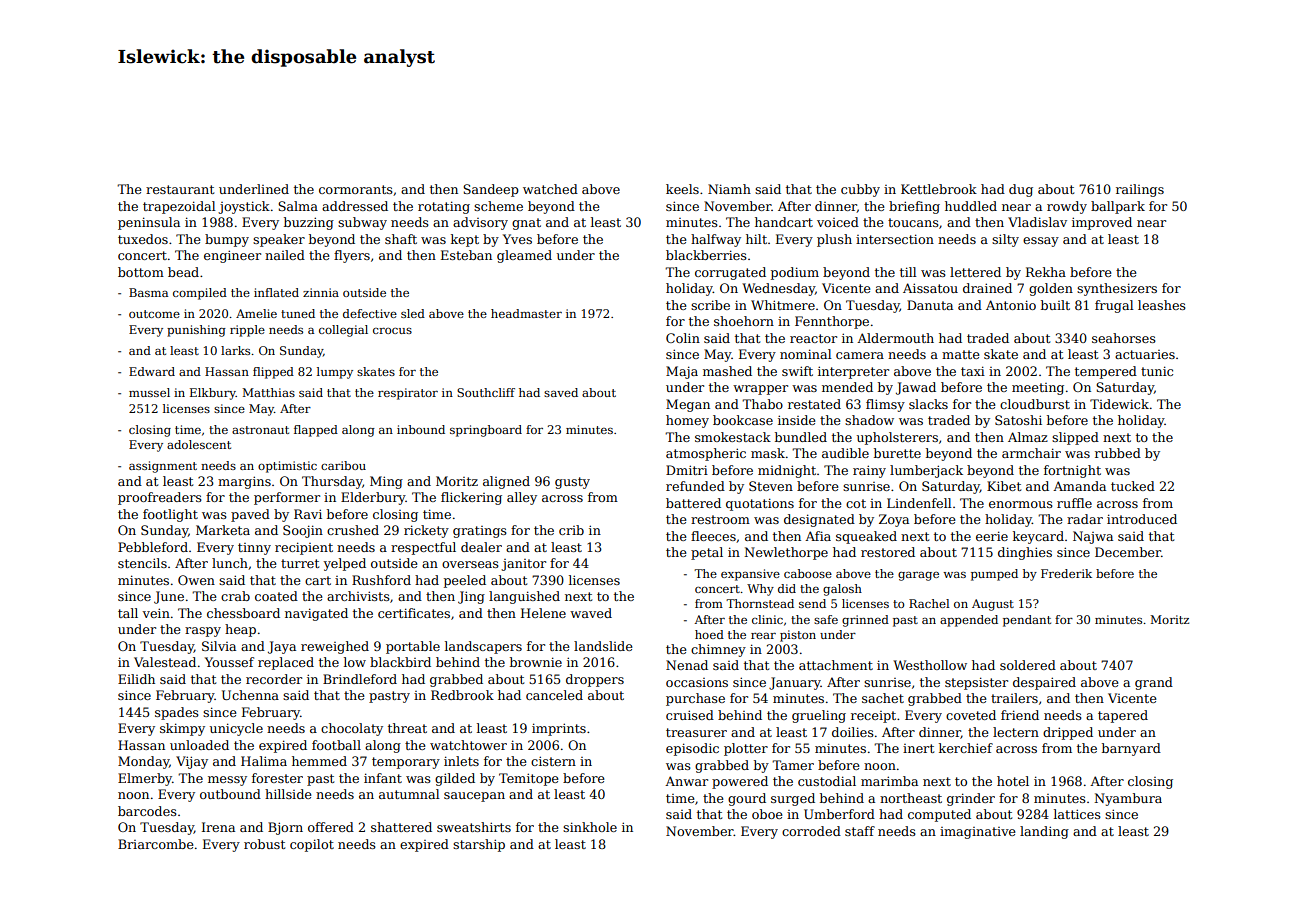 The image size is (1308, 924). What do you see at coordinates (143, 239) in the page?
I see `tuxedos` at bounding box center [143, 239].
